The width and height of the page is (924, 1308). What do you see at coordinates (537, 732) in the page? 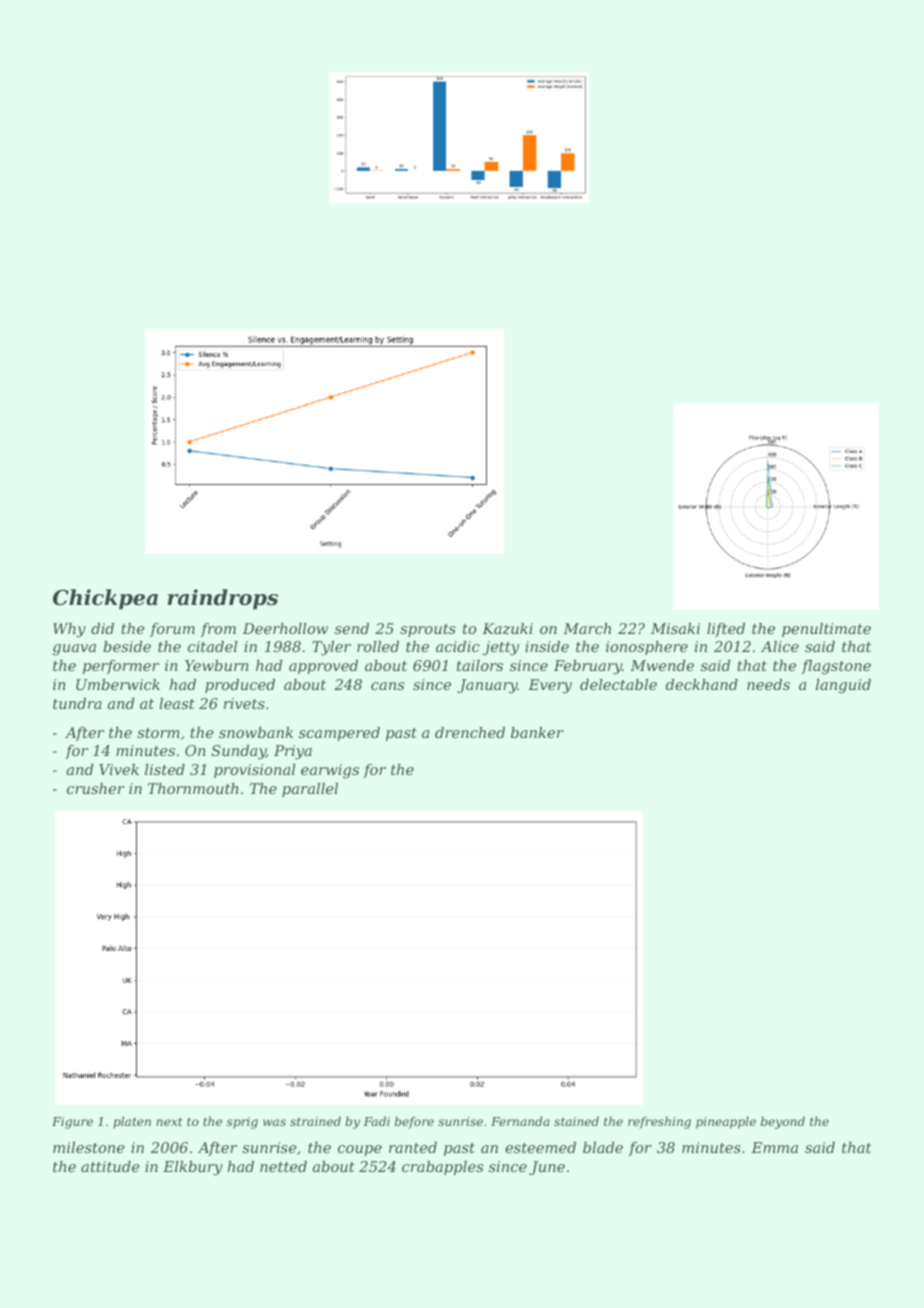
I see `banker` at bounding box center [537, 732].
